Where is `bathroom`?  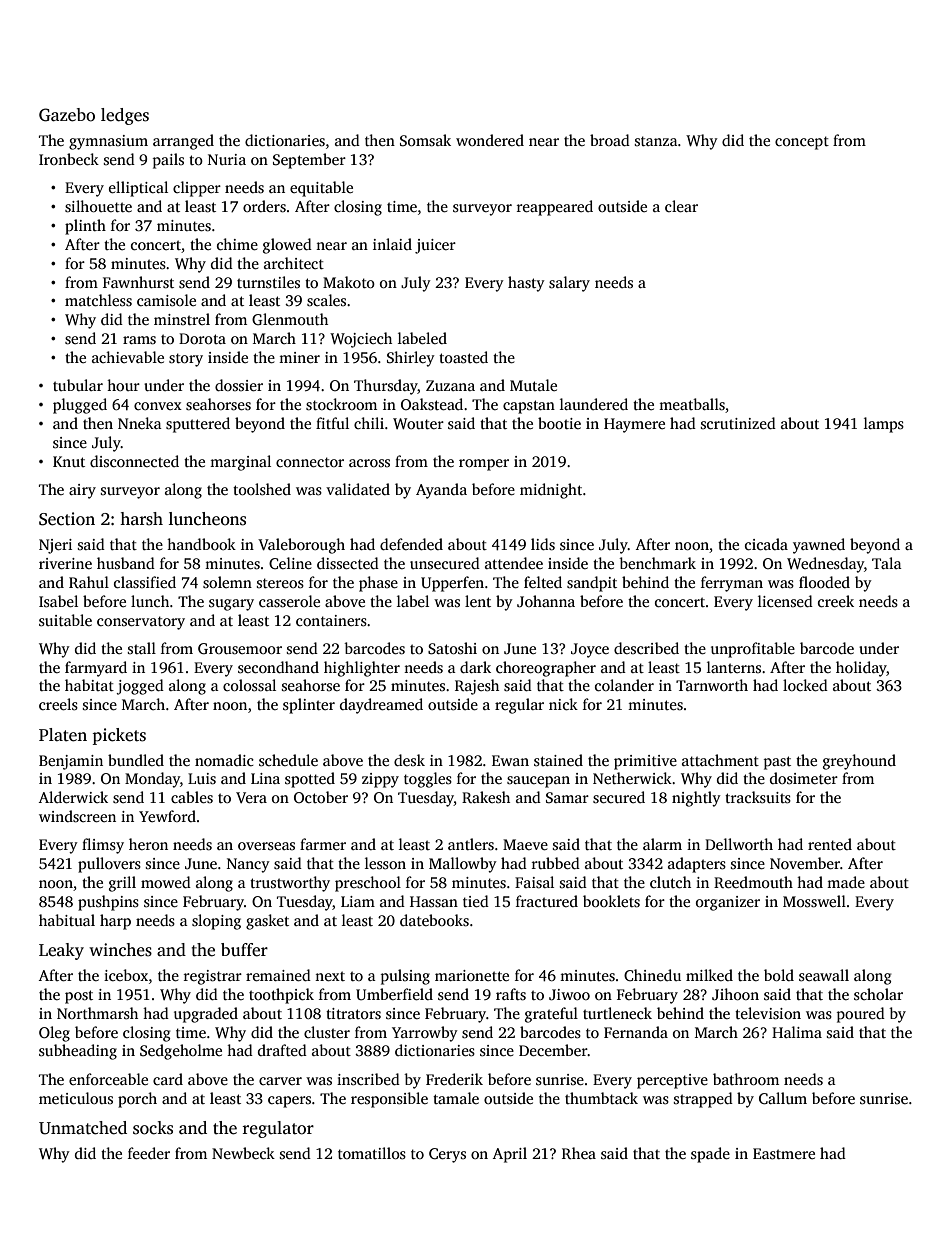
bathroom is located at coordinates (746, 1079).
